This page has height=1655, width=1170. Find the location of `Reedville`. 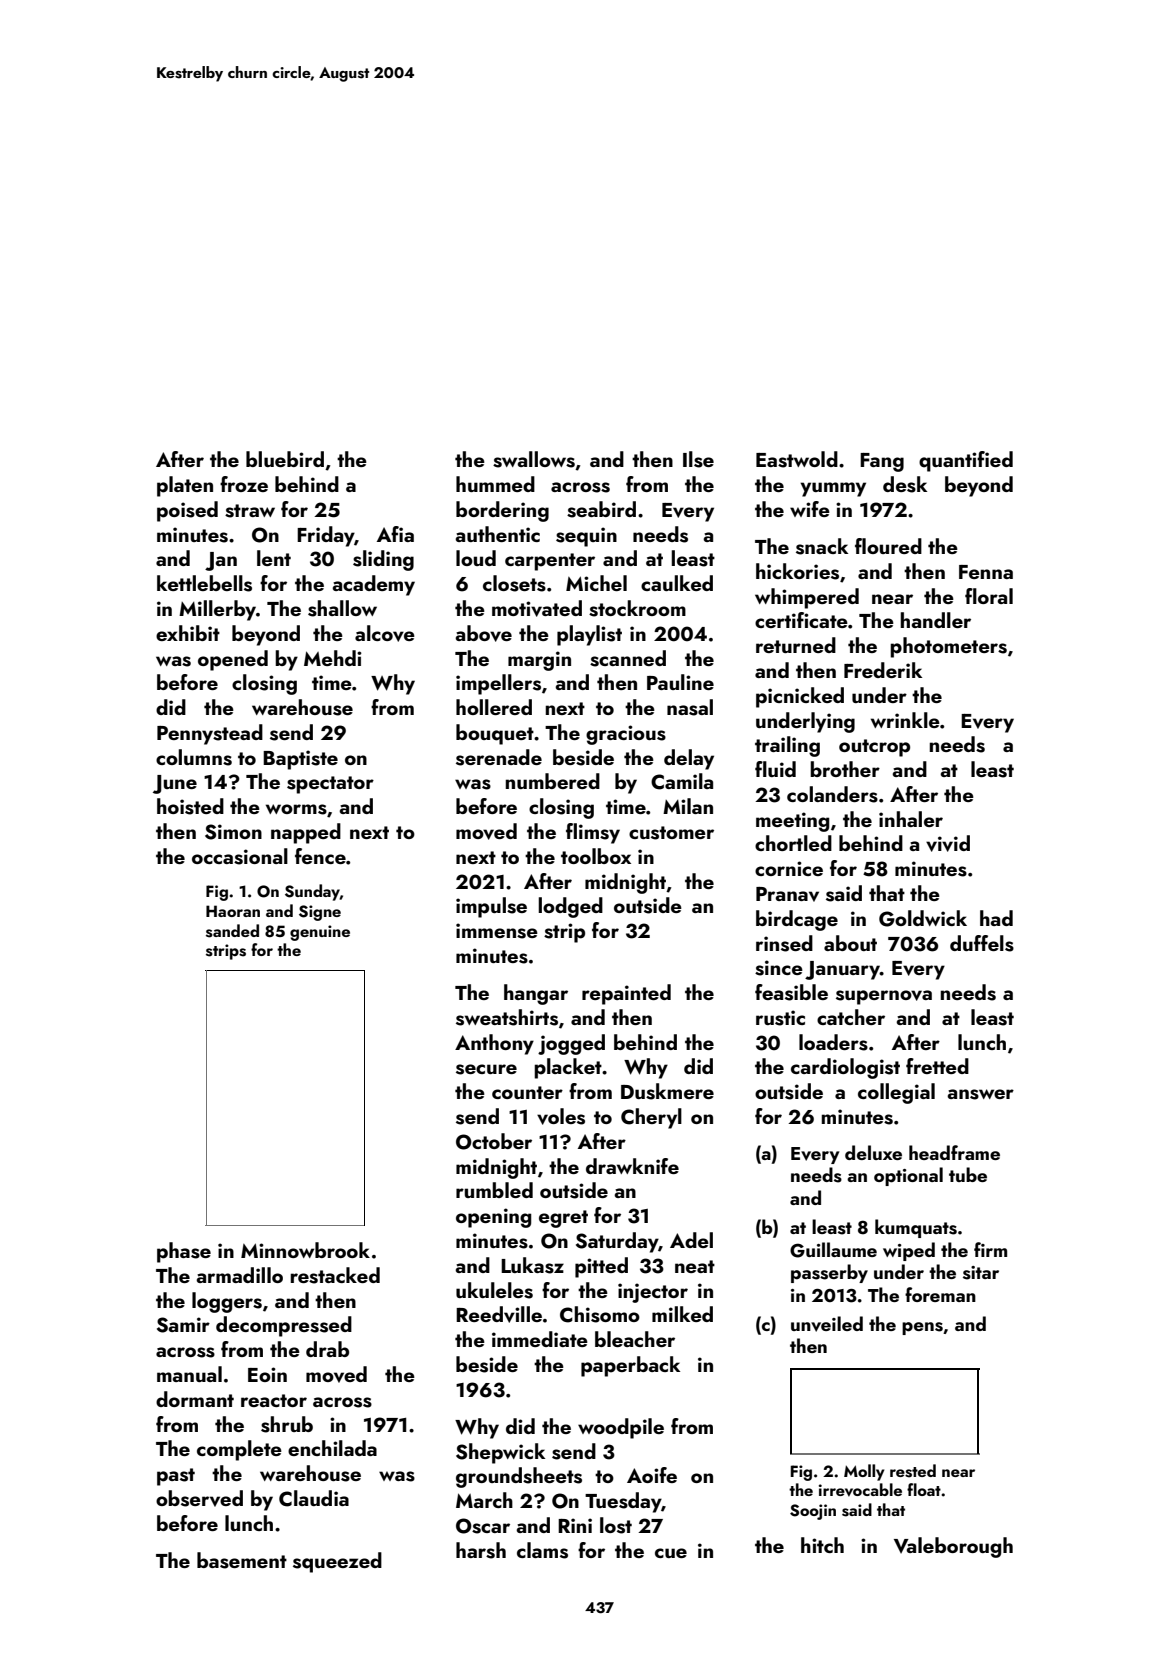

Reedville is located at coordinates (499, 1314).
